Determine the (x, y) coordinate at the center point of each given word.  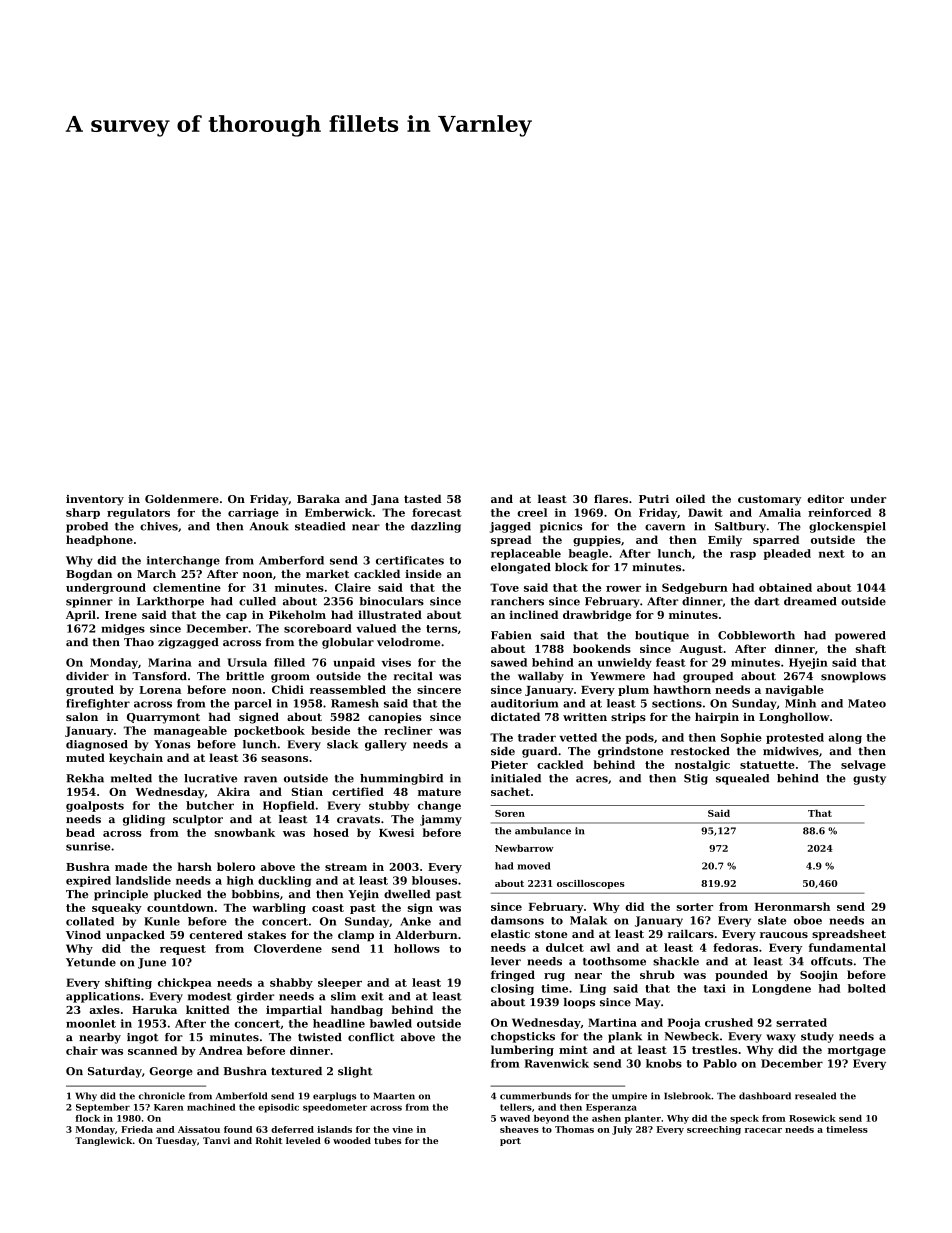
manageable (190, 731)
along (845, 738)
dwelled (407, 894)
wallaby (541, 677)
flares (611, 498)
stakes (267, 934)
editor (825, 498)
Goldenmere (182, 498)
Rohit (269, 1140)
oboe (808, 920)
